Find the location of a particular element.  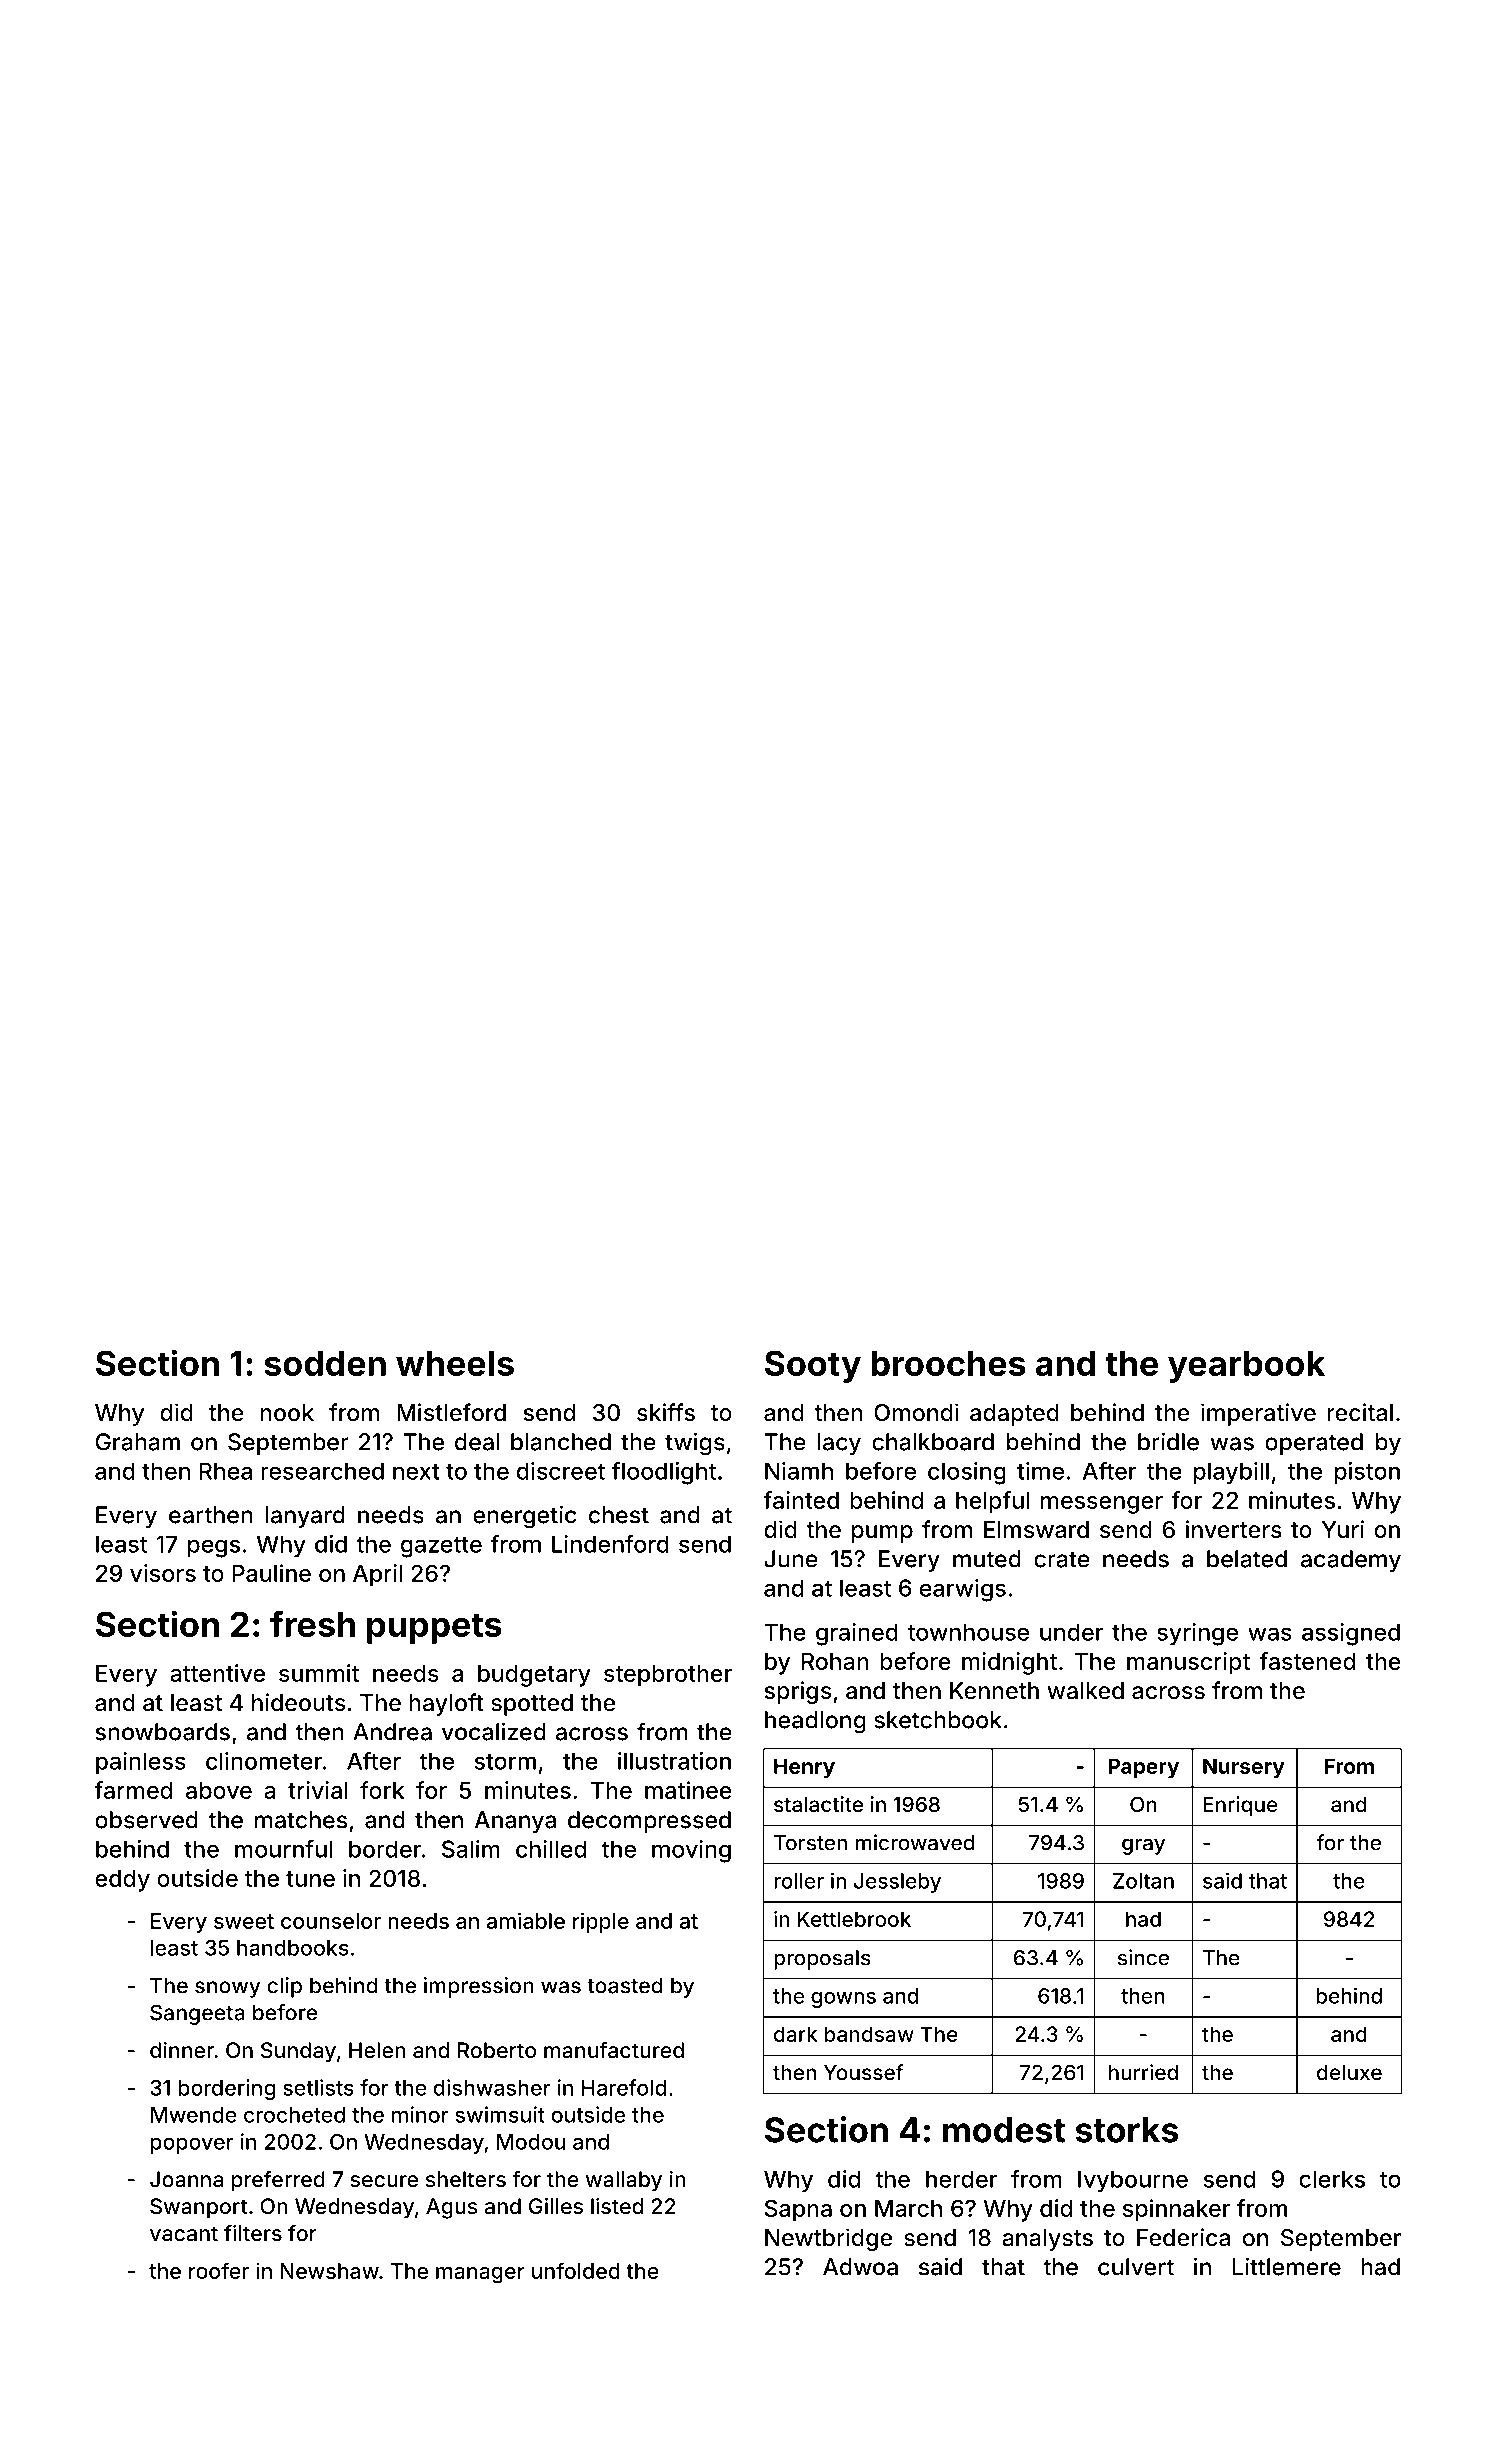

gray is located at coordinates (1143, 1846).
